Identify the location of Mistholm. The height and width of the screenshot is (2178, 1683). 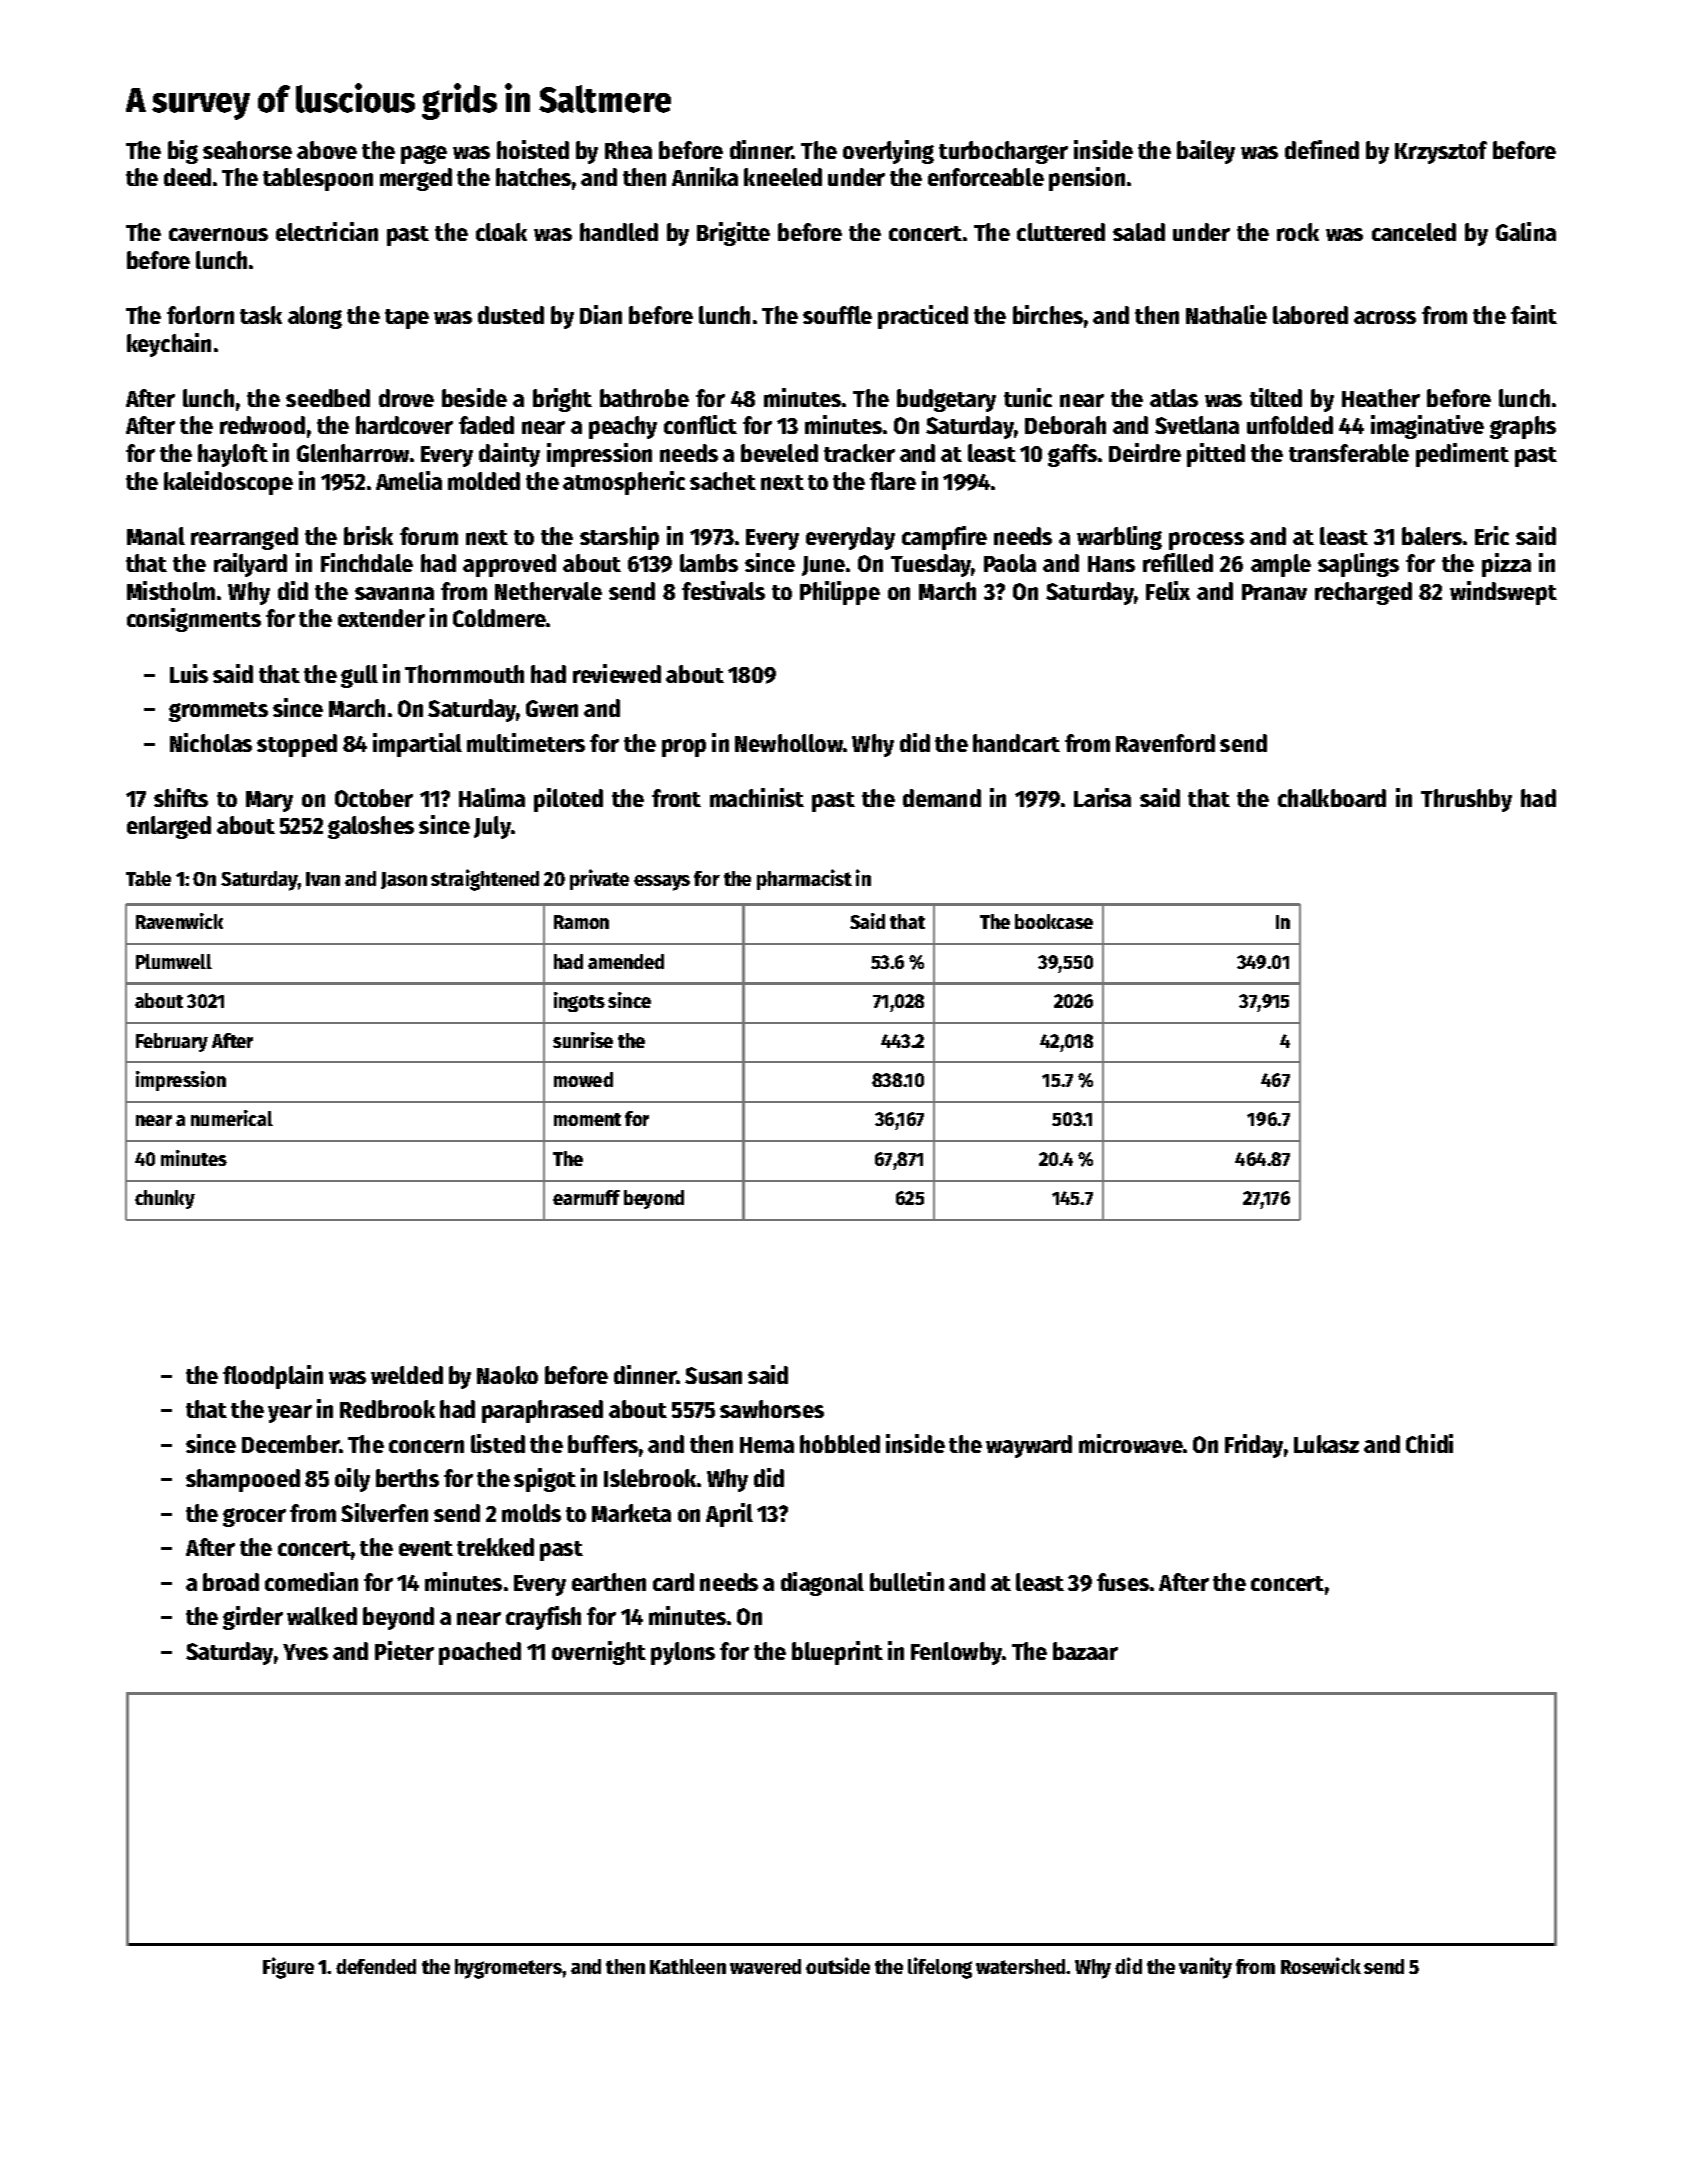
(171, 590).
